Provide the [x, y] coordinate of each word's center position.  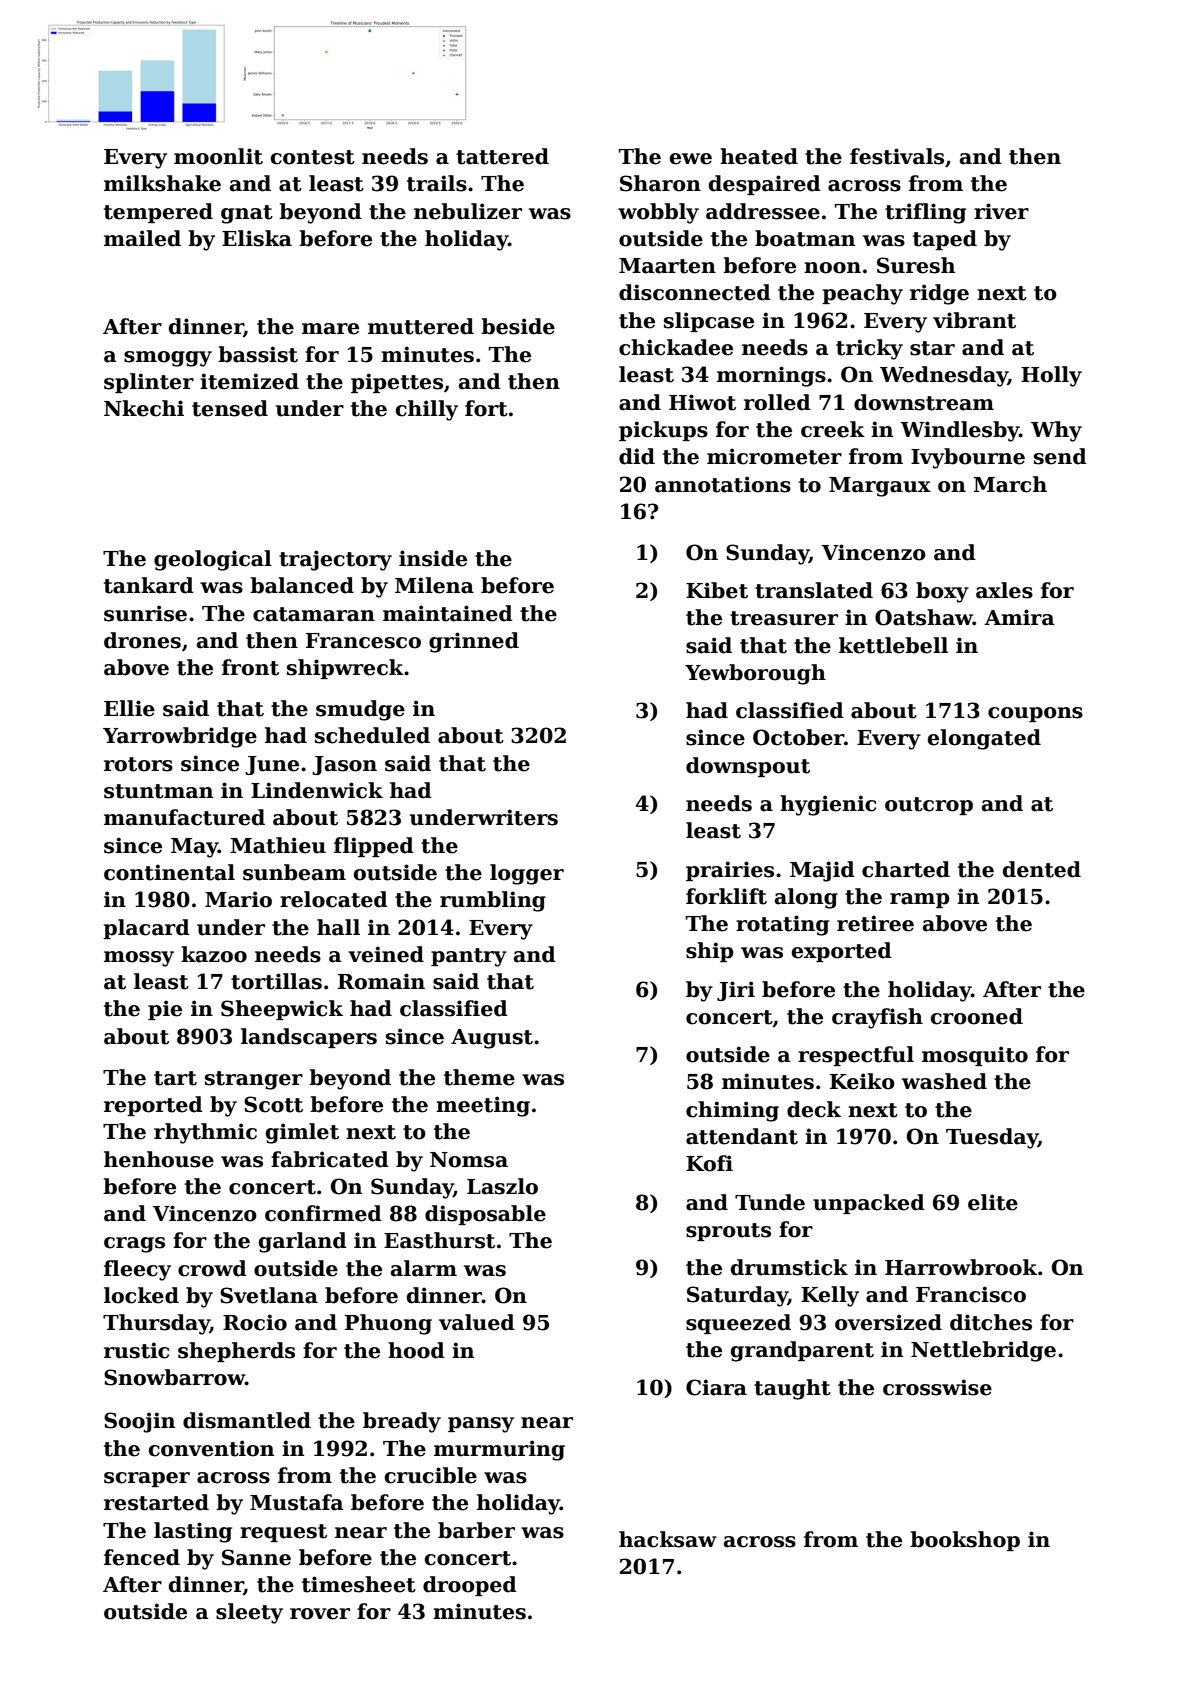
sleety [249, 1613]
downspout [748, 767]
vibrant [974, 320]
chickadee [676, 347]
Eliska [257, 238]
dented [1042, 869]
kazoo [214, 954]
